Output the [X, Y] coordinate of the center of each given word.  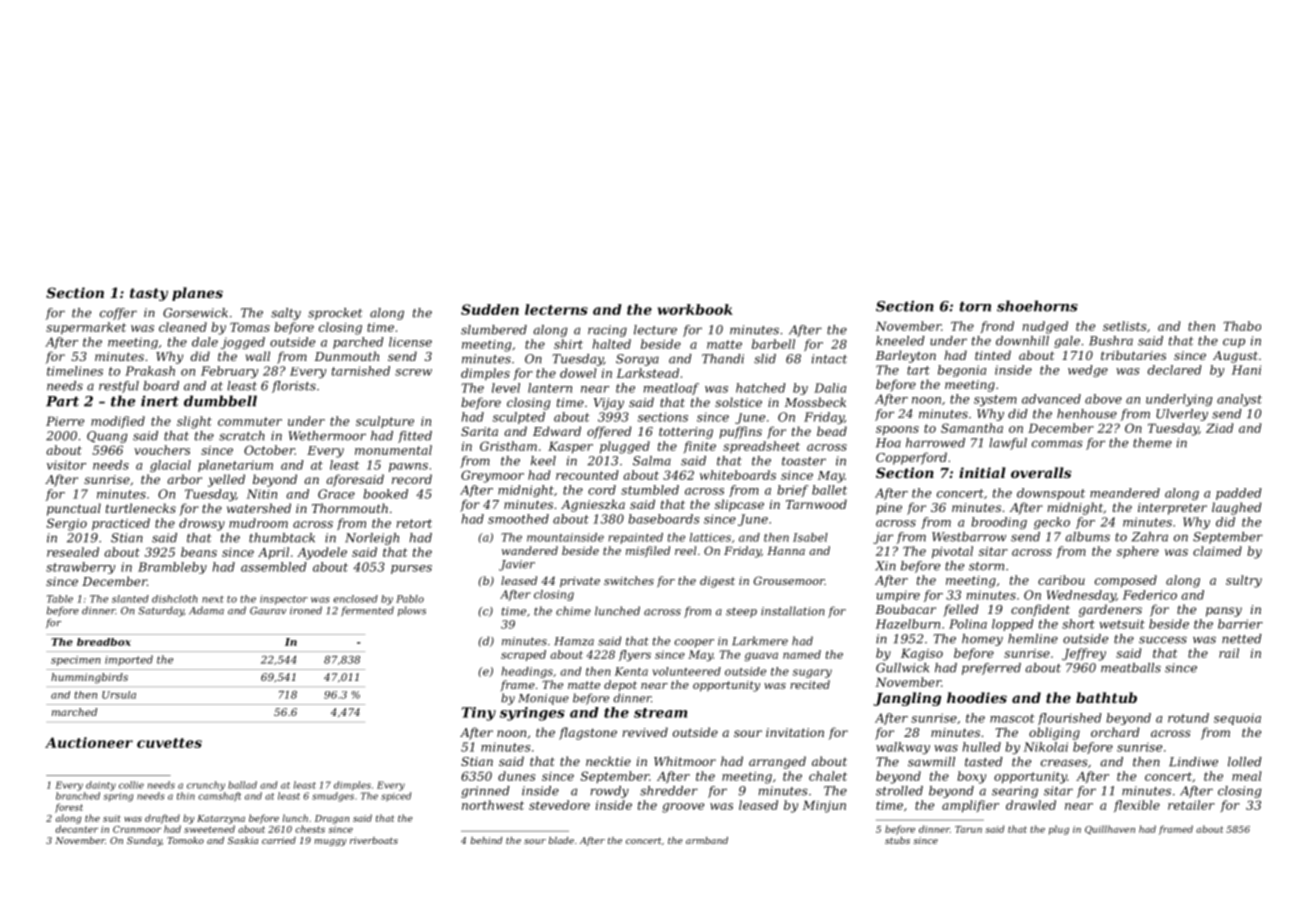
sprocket [335, 314]
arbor [184, 479]
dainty [101, 786]
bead [832, 431]
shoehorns [1037, 306]
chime [573, 611]
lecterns [556, 309]
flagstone [588, 733]
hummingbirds [89, 678]
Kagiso [922, 654]
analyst [1239, 400]
